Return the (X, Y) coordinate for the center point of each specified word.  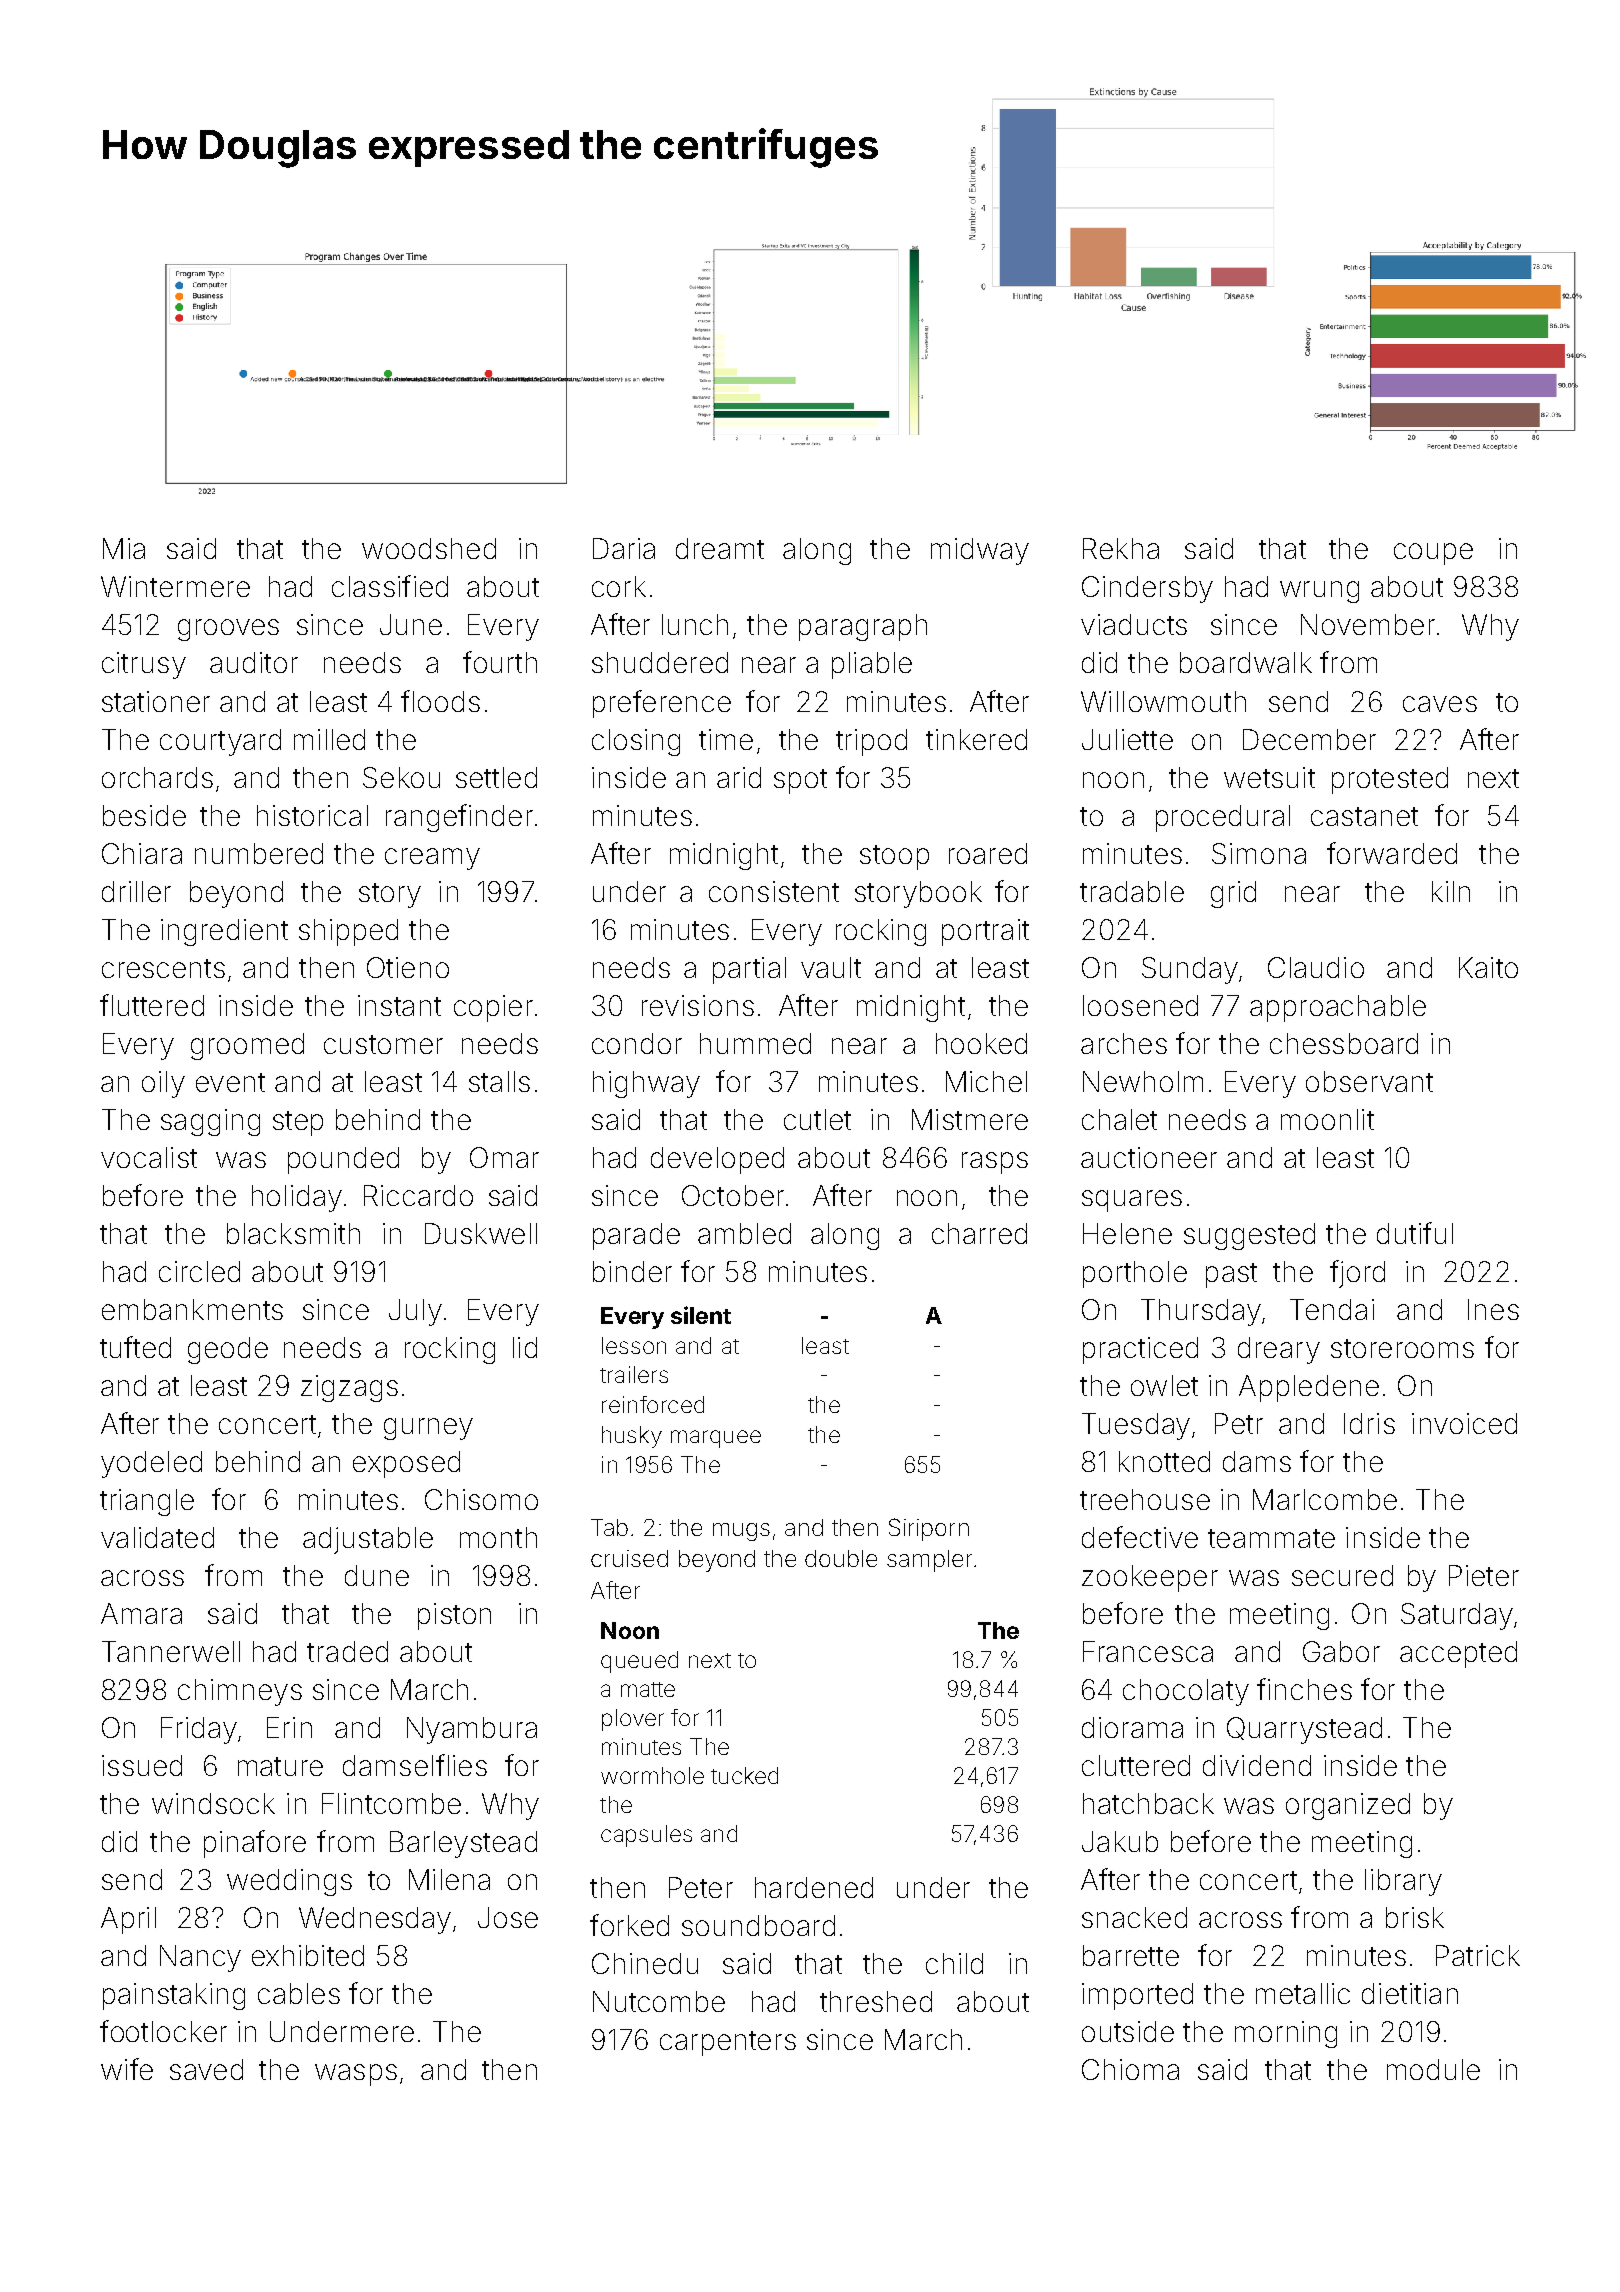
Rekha (1121, 548)
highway (646, 1084)
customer (383, 1044)
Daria (624, 548)
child (954, 1963)
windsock (213, 1803)
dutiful (1415, 1233)
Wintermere (175, 586)
